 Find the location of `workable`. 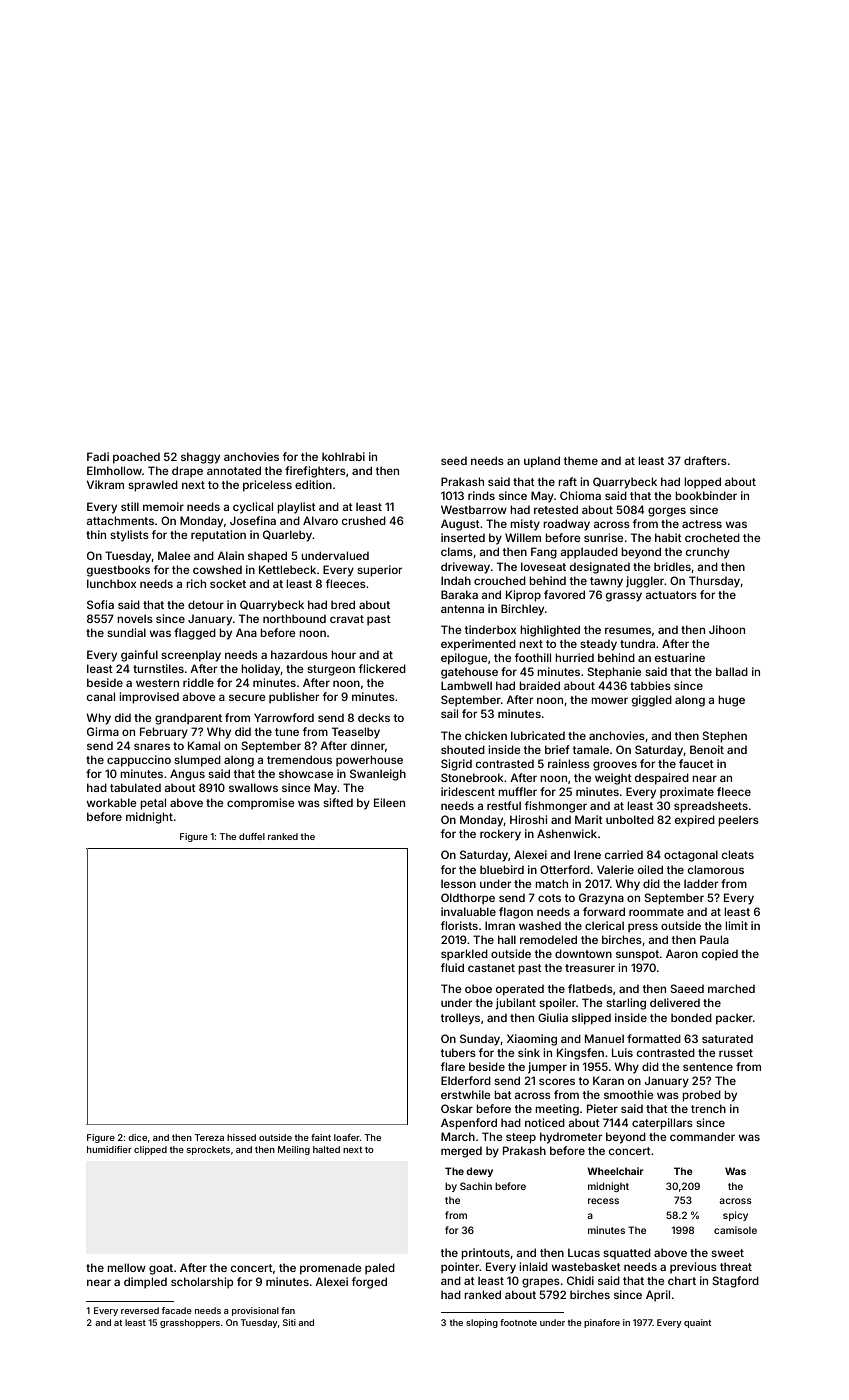

workable is located at coordinates (112, 802).
